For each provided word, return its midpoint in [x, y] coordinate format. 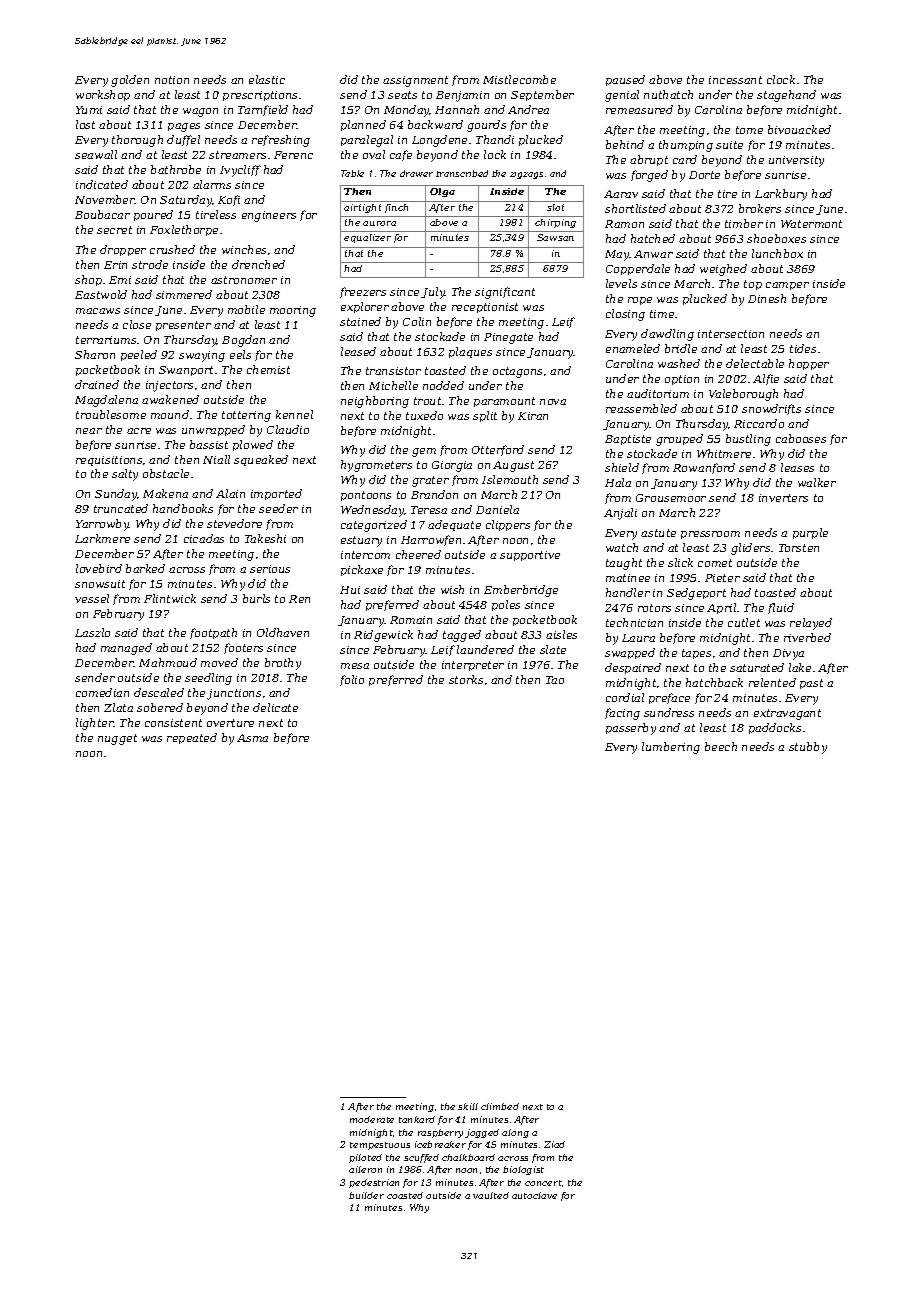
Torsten [799, 548]
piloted [365, 1158]
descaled [159, 692]
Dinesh [767, 298]
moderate [372, 1119]
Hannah [457, 109]
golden [130, 81]
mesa [355, 666]
